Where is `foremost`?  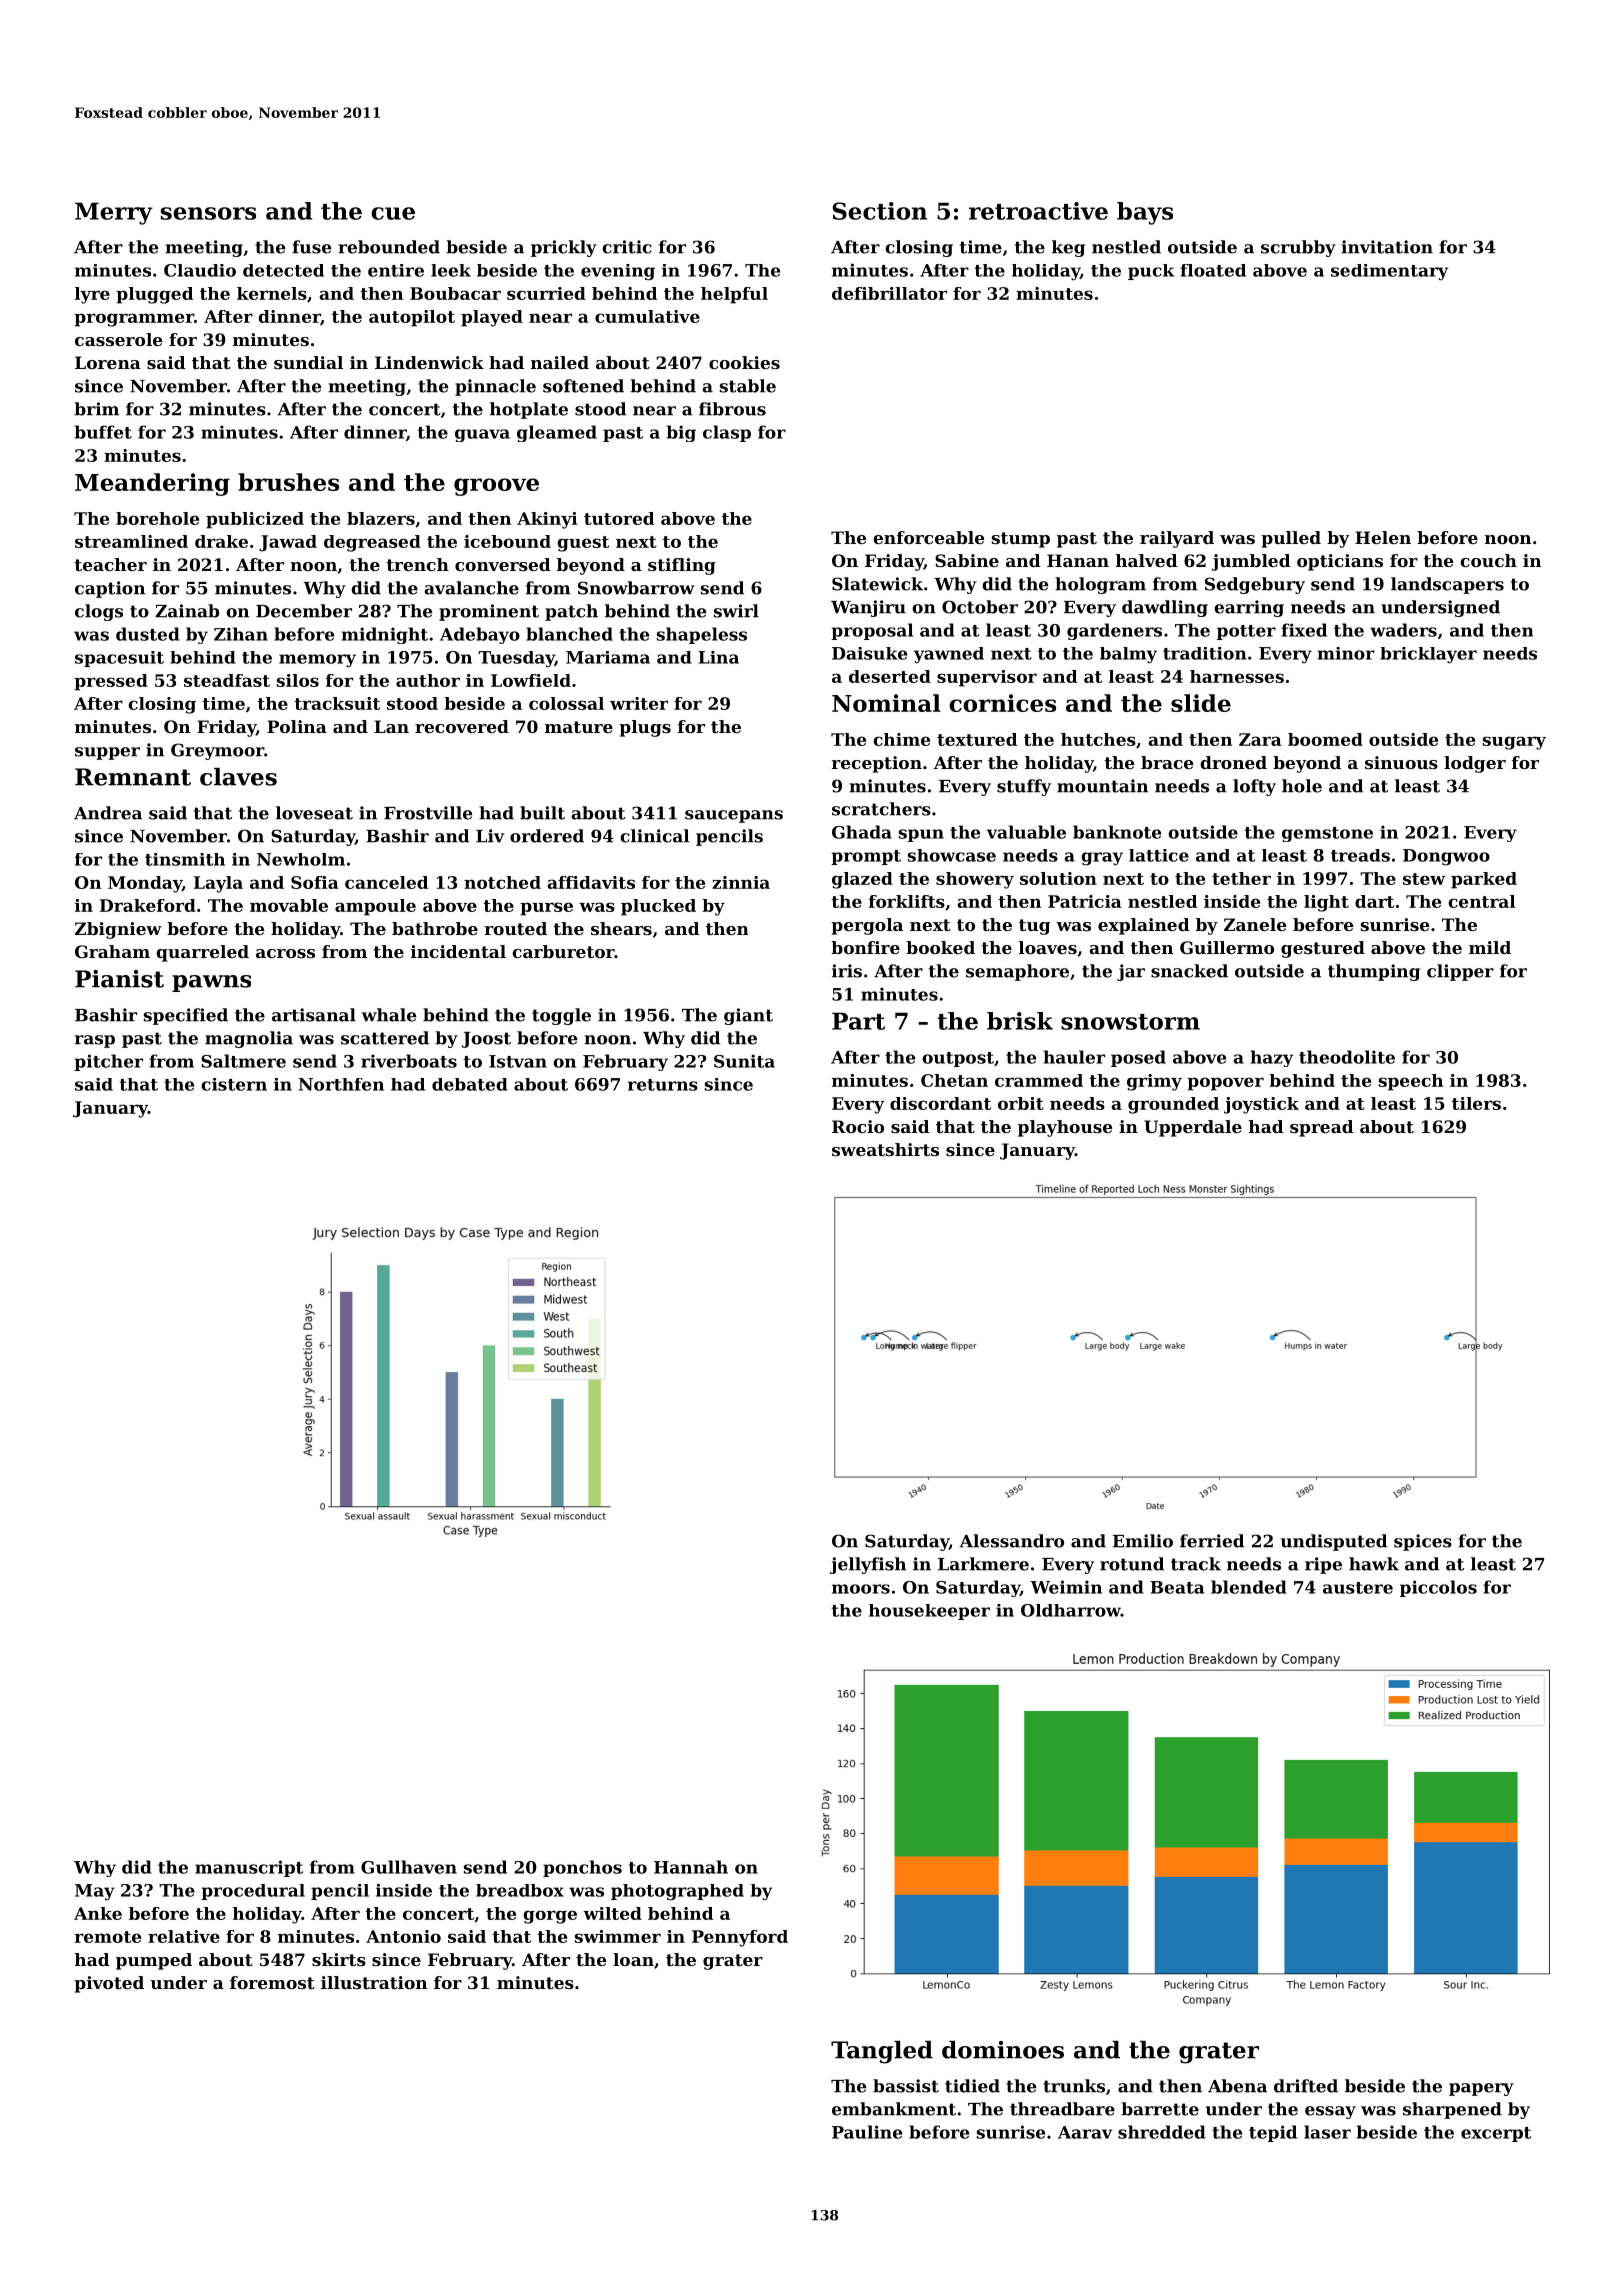
foremost is located at coordinates (272, 1982).
